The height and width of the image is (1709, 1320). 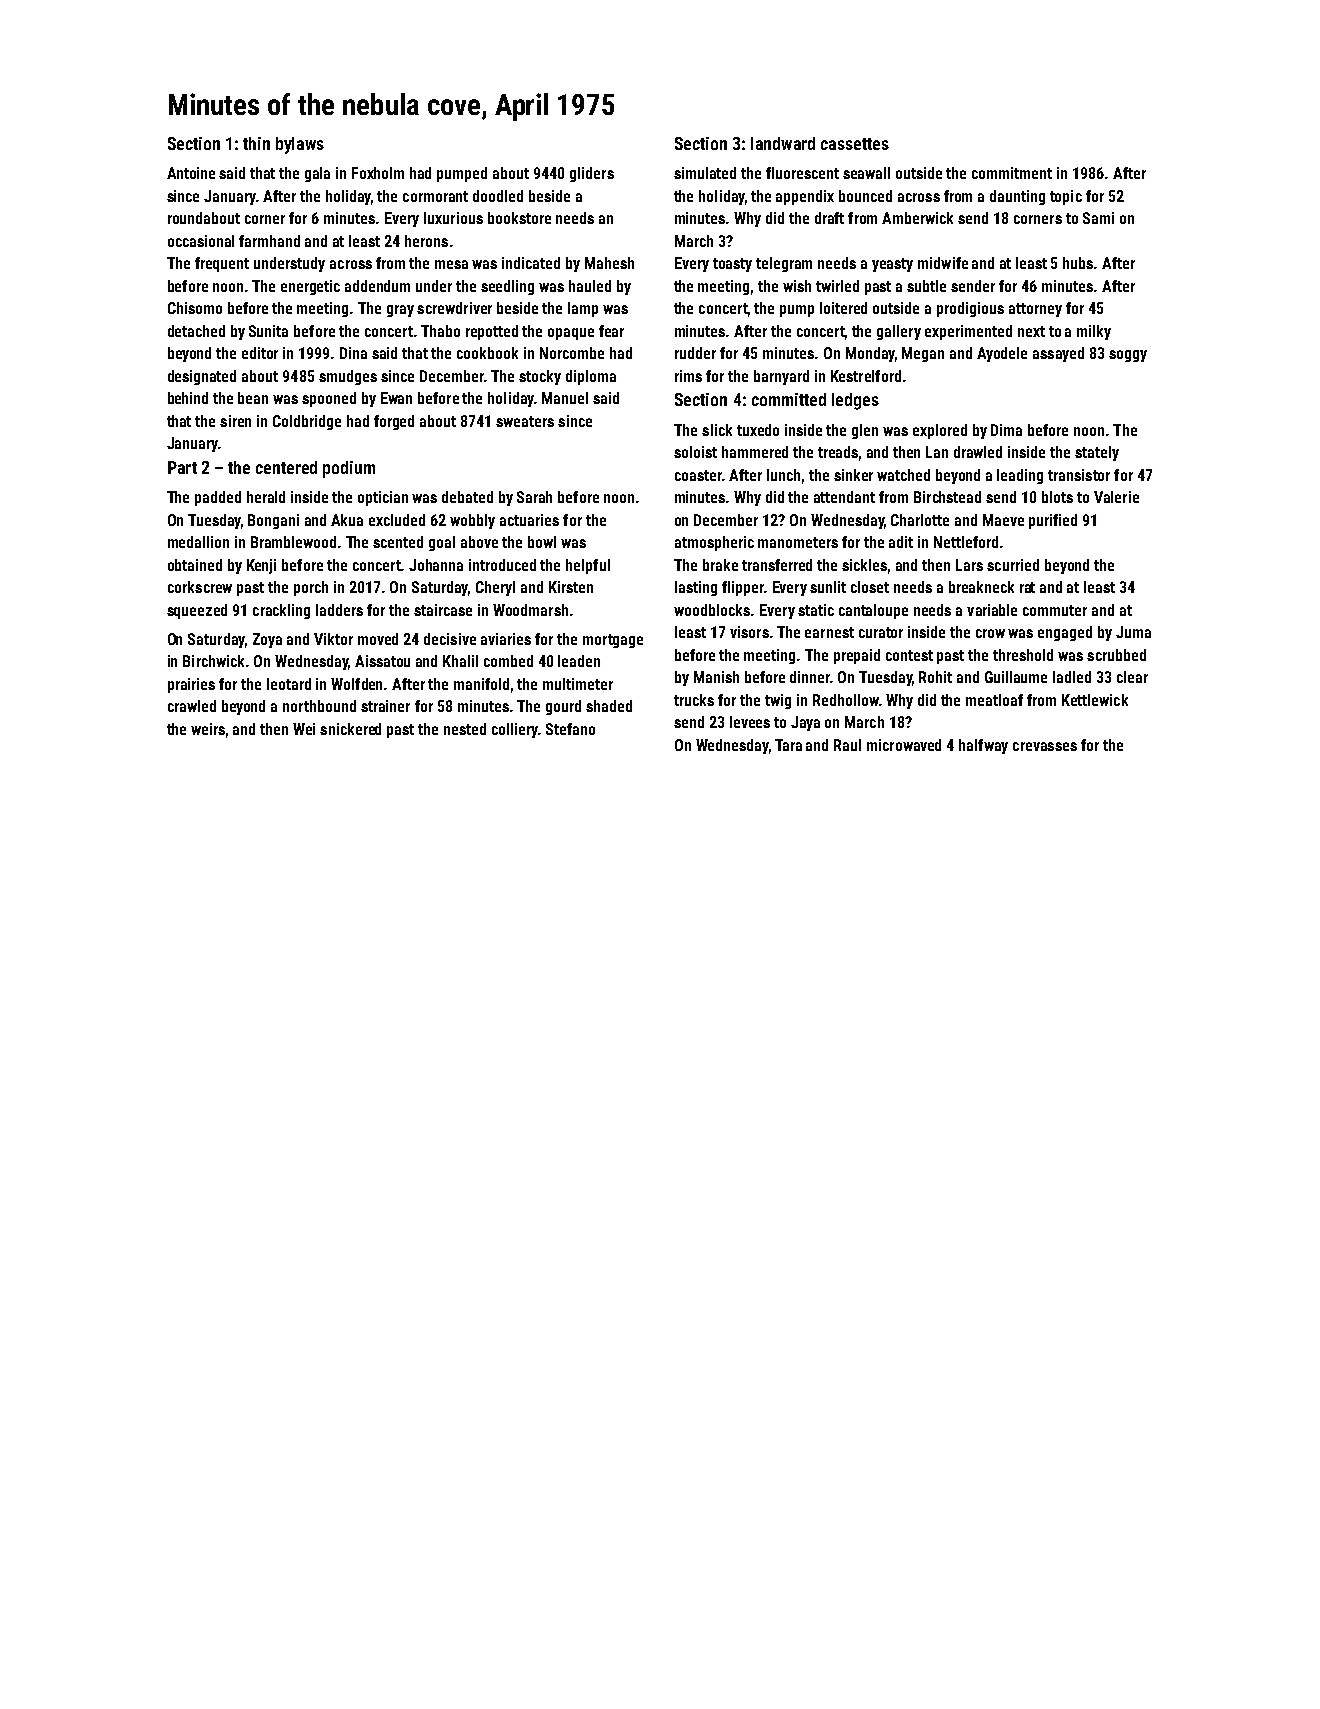 I want to click on scrubbed, so click(x=1116, y=655).
